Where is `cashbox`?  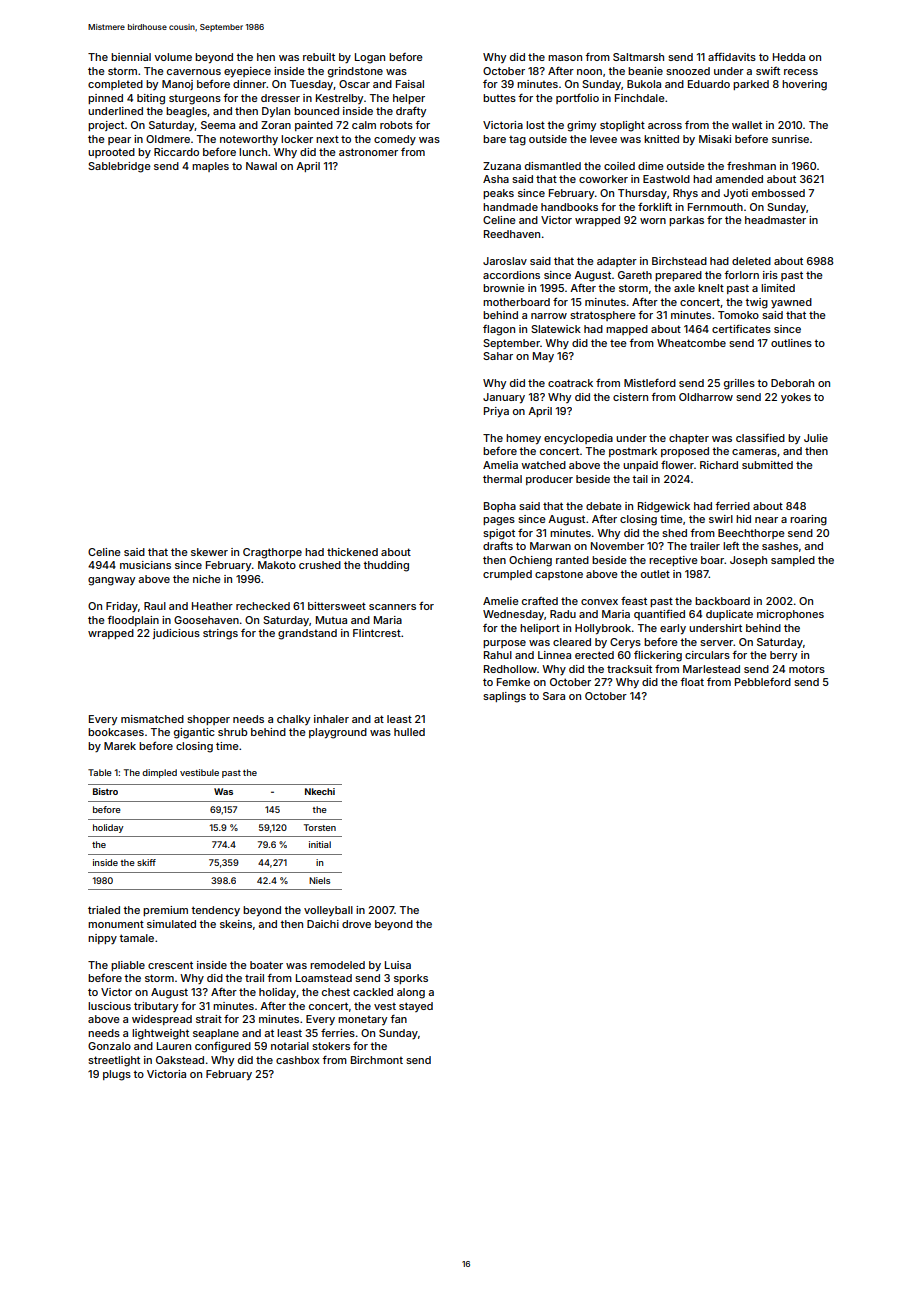
cashbox is located at coordinates (297, 1060).
